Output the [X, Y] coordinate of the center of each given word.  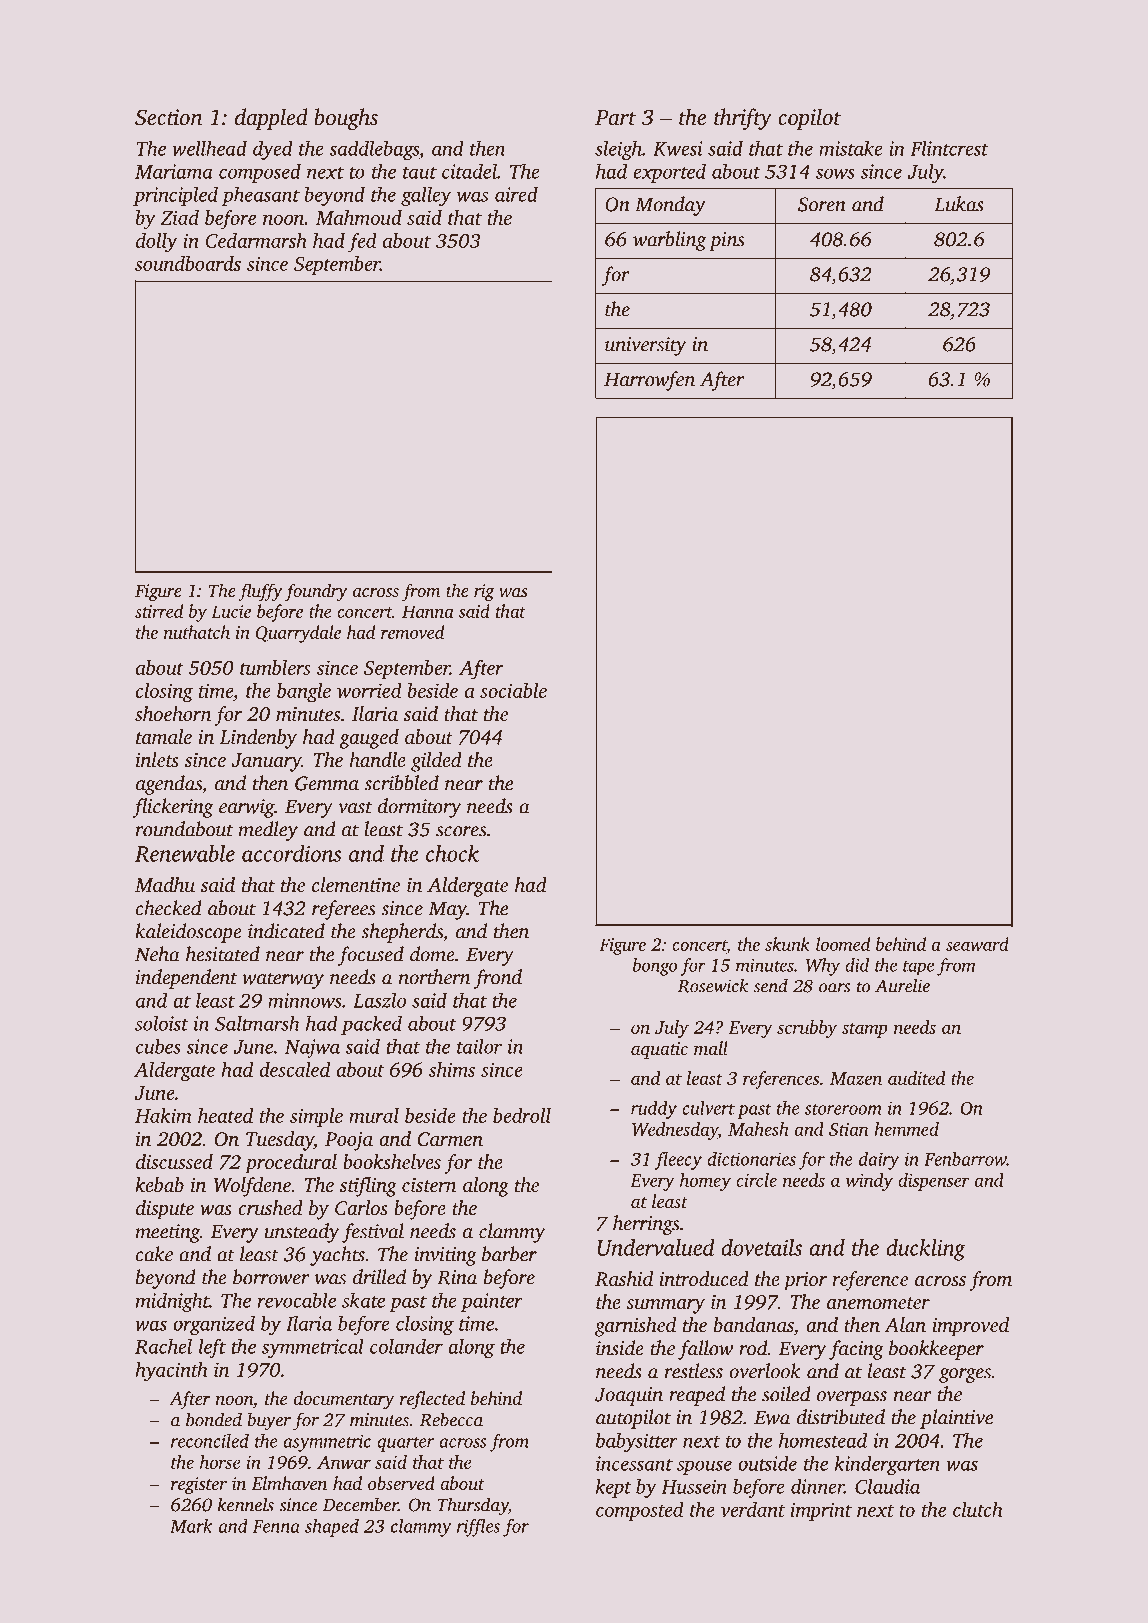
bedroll [522, 1115]
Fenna [276, 1526]
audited [916, 1078]
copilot [809, 119]
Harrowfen [649, 381]
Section [168, 117]
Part [615, 117]
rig [484, 592]
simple [316, 1117]
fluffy [261, 592]
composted [640, 1511]
